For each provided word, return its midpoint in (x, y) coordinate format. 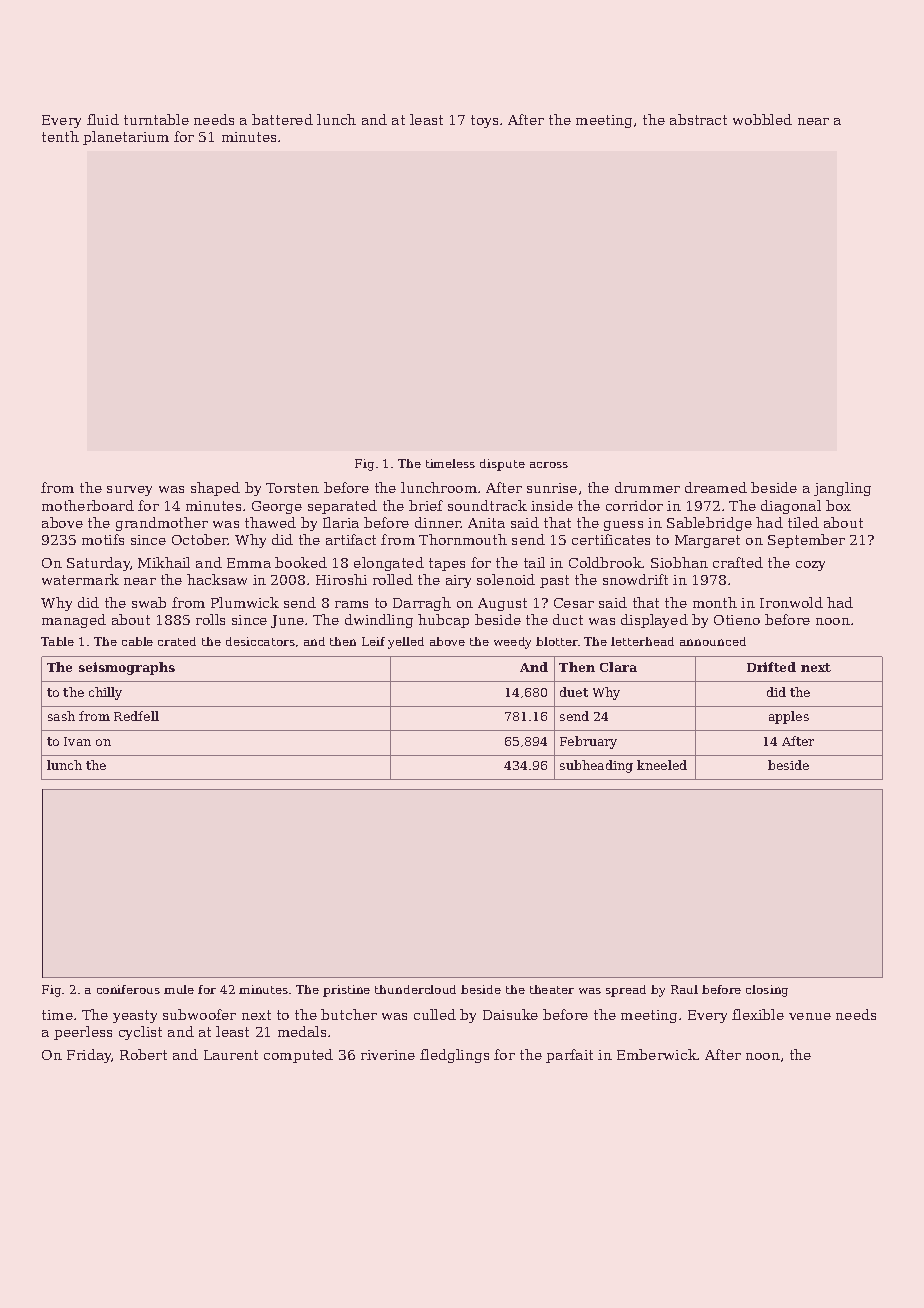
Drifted (771, 667)
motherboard (88, 505)
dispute (502, 465)
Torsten (292, 488)
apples (789, 717)
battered (282, 119)
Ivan (77, 741)
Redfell (136, 716)
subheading (596, 766)
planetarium (126, 138)
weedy (512, 643)
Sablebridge (709, 524)
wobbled (762, 119)
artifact (351, 539)
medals (302, 1031)
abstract (698, 119)
